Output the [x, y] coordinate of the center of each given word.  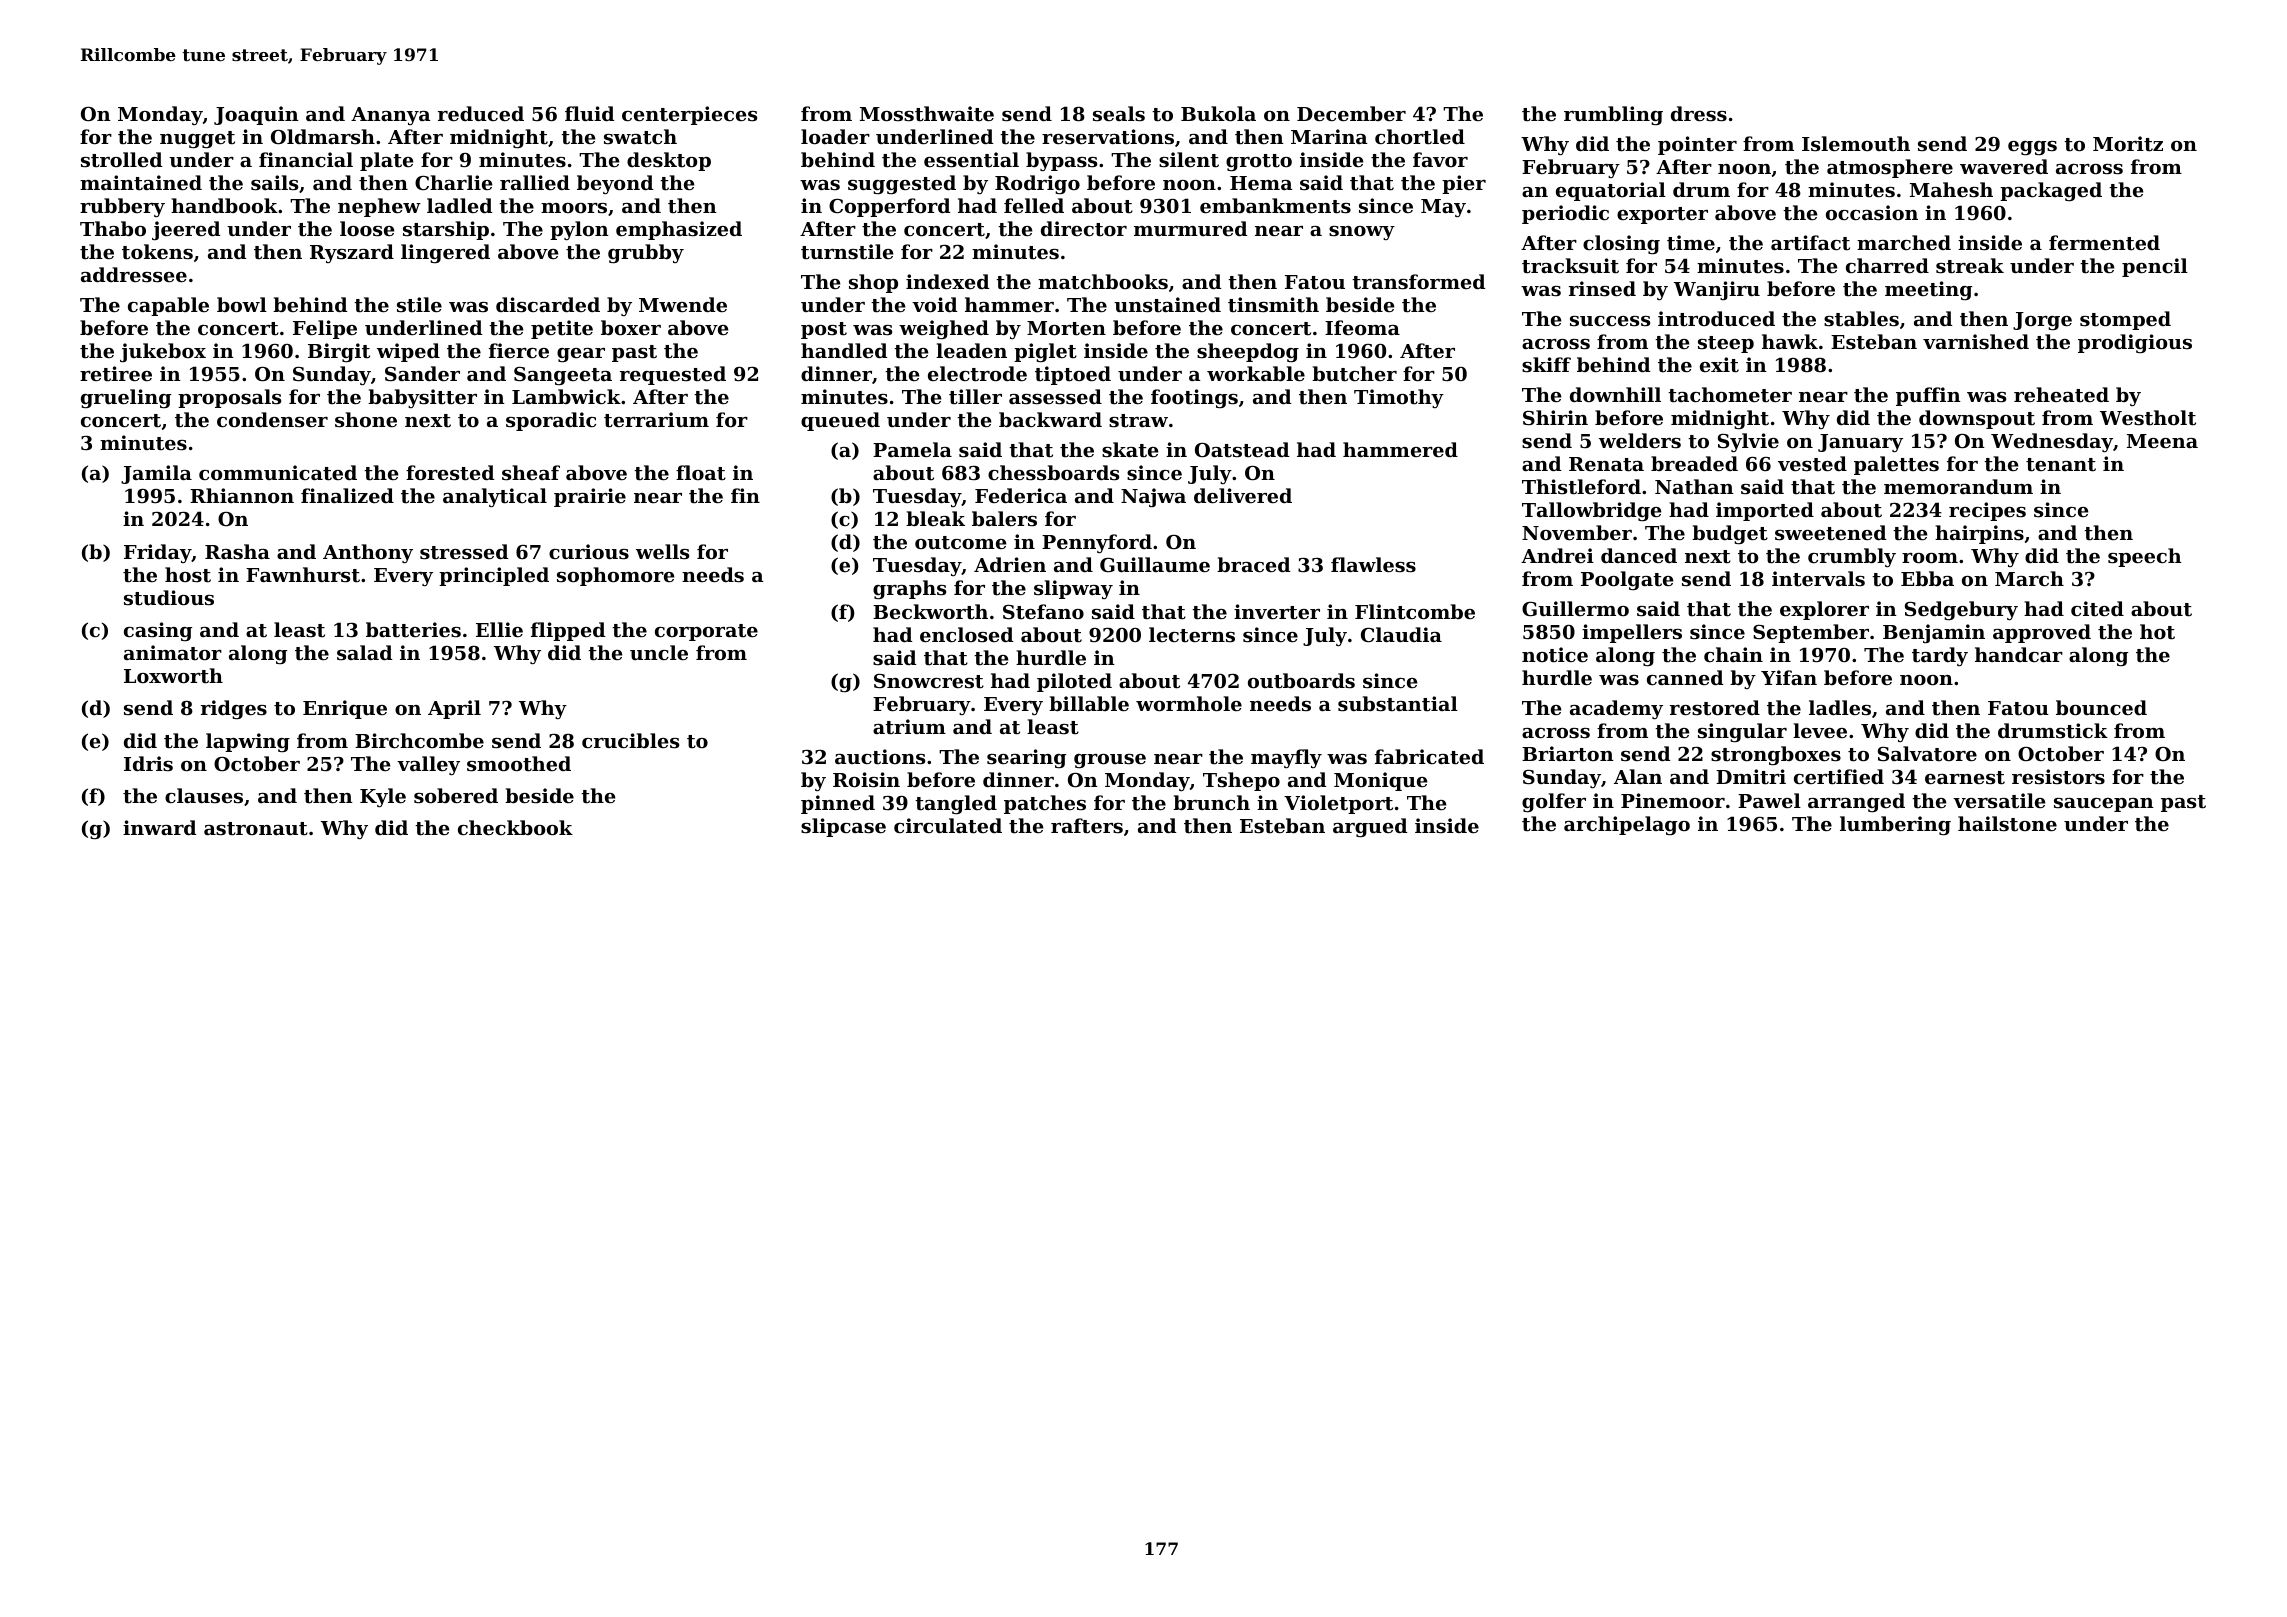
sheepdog [1248, 353]
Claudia [1401, 635]
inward [159, 827]
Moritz [2128, 144]
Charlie [454, 182]
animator [173, 652]
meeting [1928, 290]
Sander [422, 373]
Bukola [1218, 113]
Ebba [1927, 578]
